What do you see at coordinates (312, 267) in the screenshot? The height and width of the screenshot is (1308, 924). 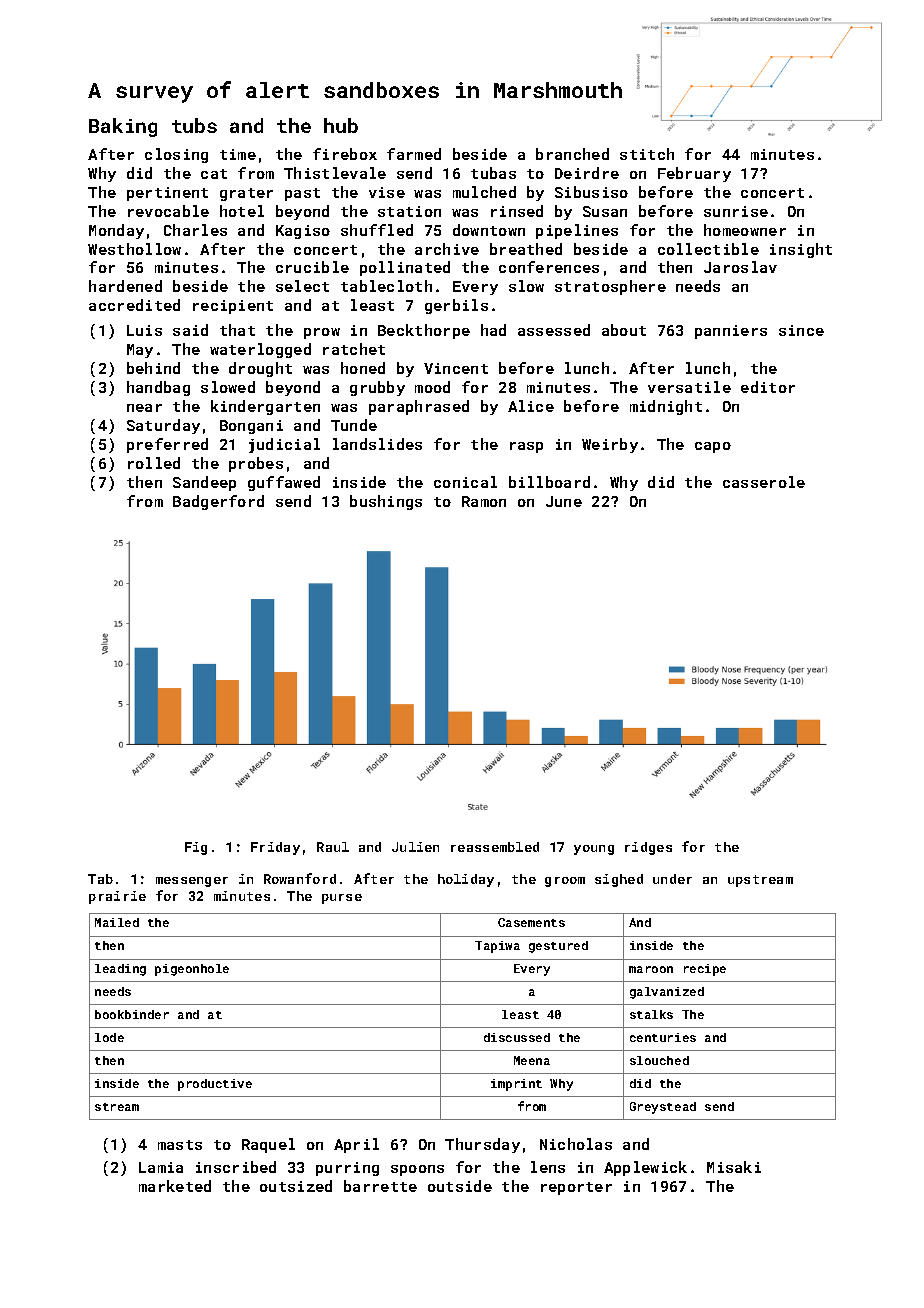 I see `crucible` at bounding box center [312, 267].
